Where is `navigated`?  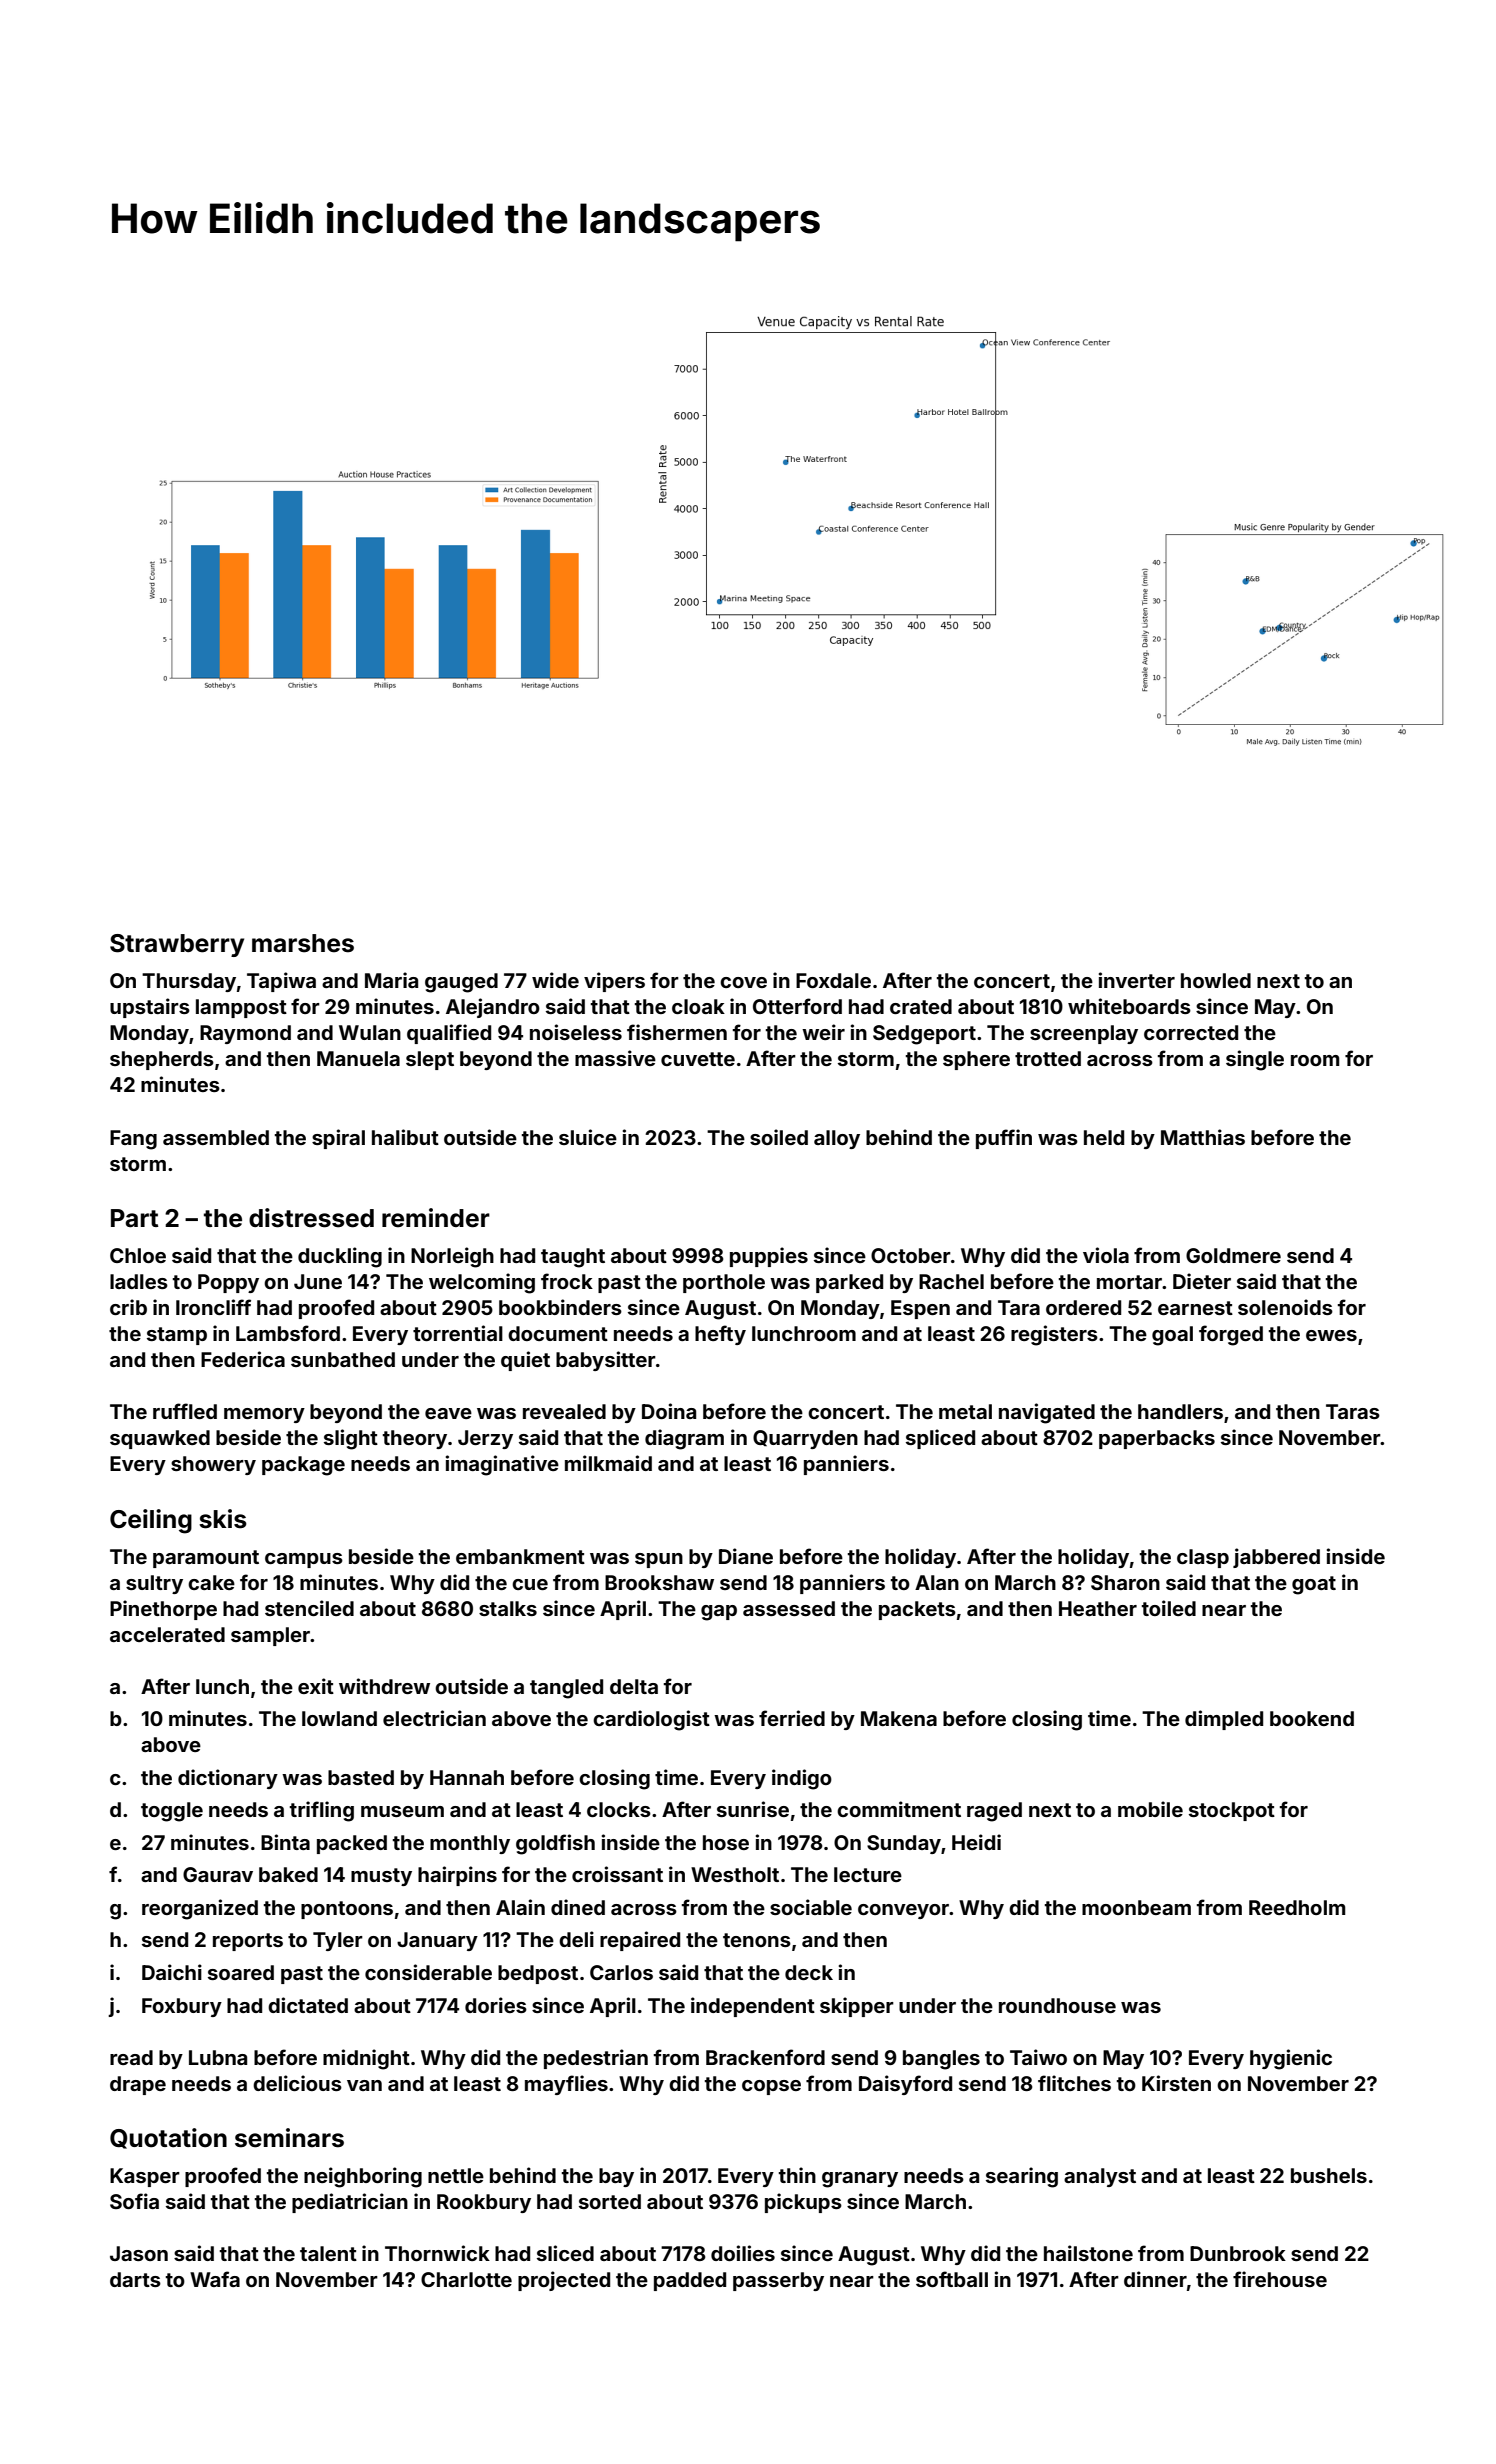
navigated is located at coordinates (1047, 1413).
